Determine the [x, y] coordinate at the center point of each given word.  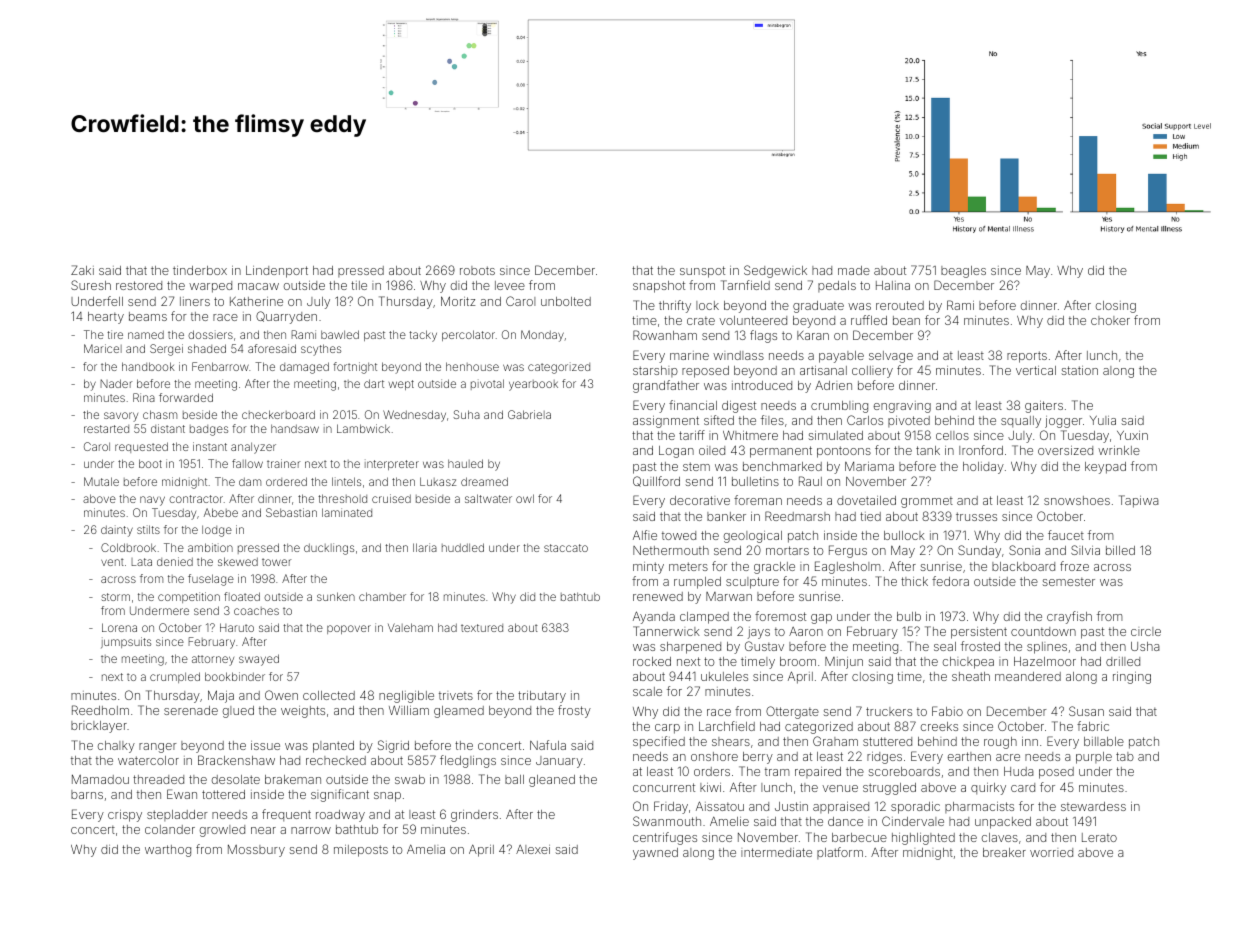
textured [482, 628]
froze [1074, 566]
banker [726, 516]
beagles [963, 272]
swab [410, 779]
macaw [258, 286]
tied [870, 516]
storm [116, 597]
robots [477, 270]
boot [150, 463]
